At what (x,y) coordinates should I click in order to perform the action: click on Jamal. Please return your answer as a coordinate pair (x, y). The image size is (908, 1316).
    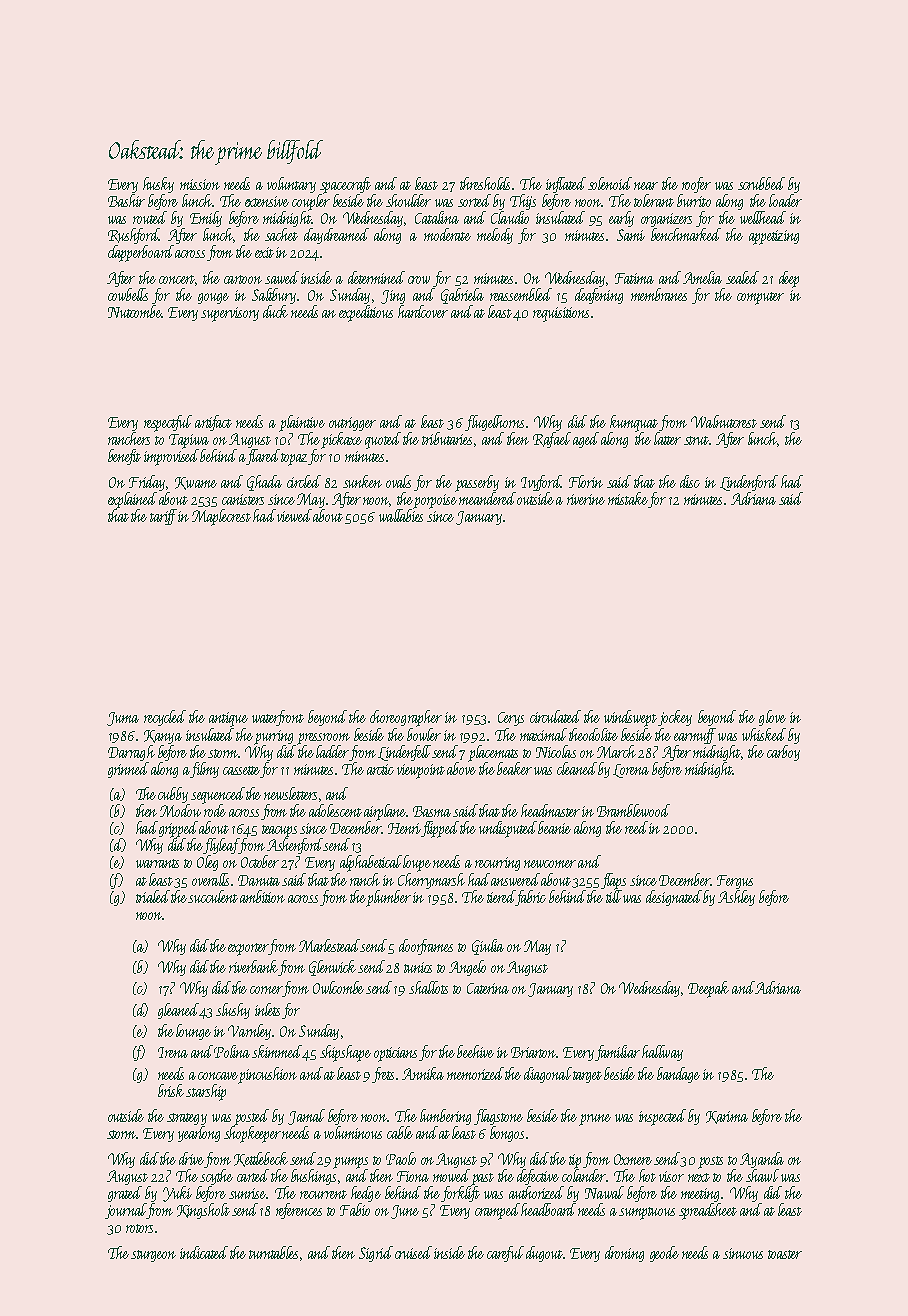
    Looking at the image, I should click on (306, 1117).
